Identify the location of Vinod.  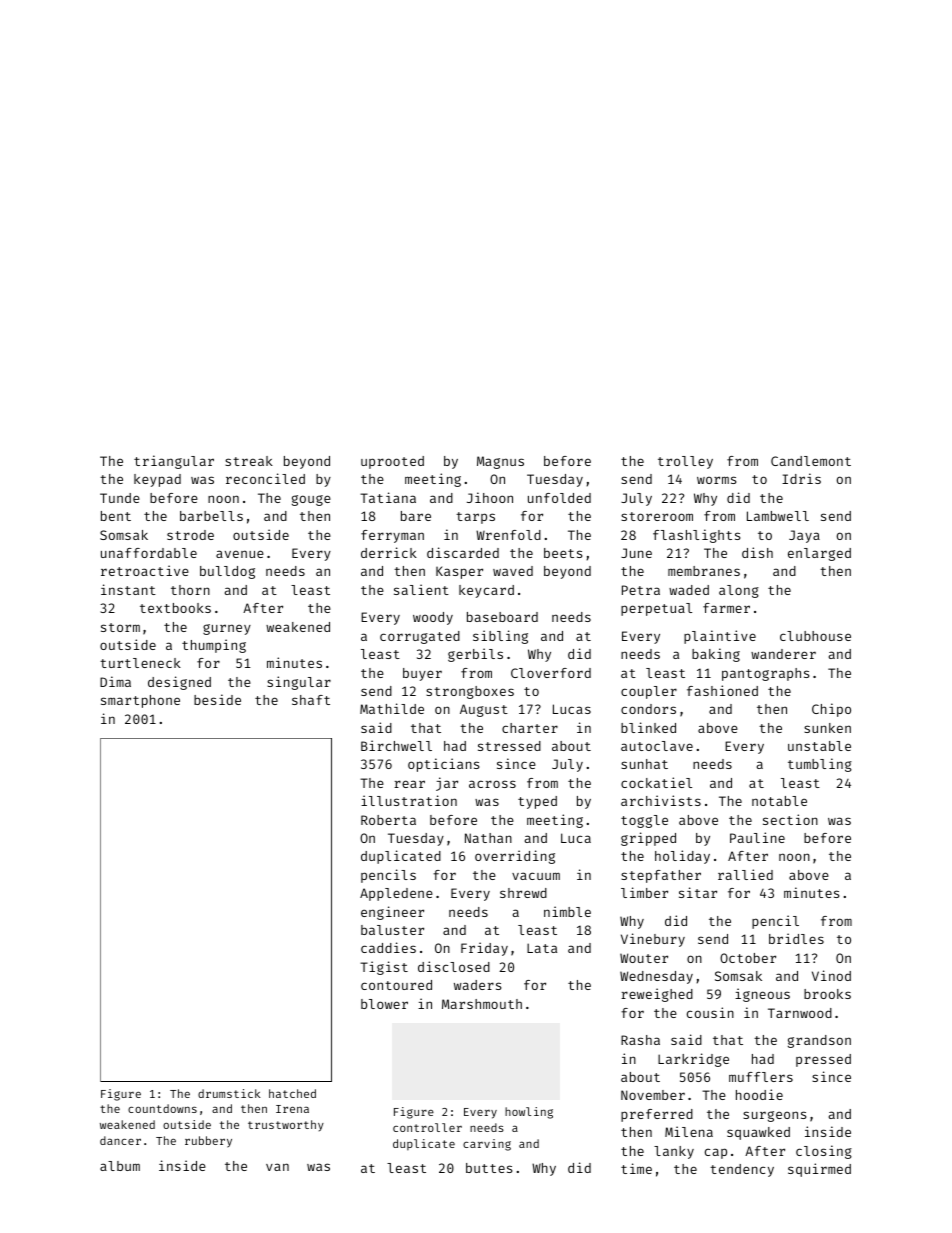
(831, 975).
